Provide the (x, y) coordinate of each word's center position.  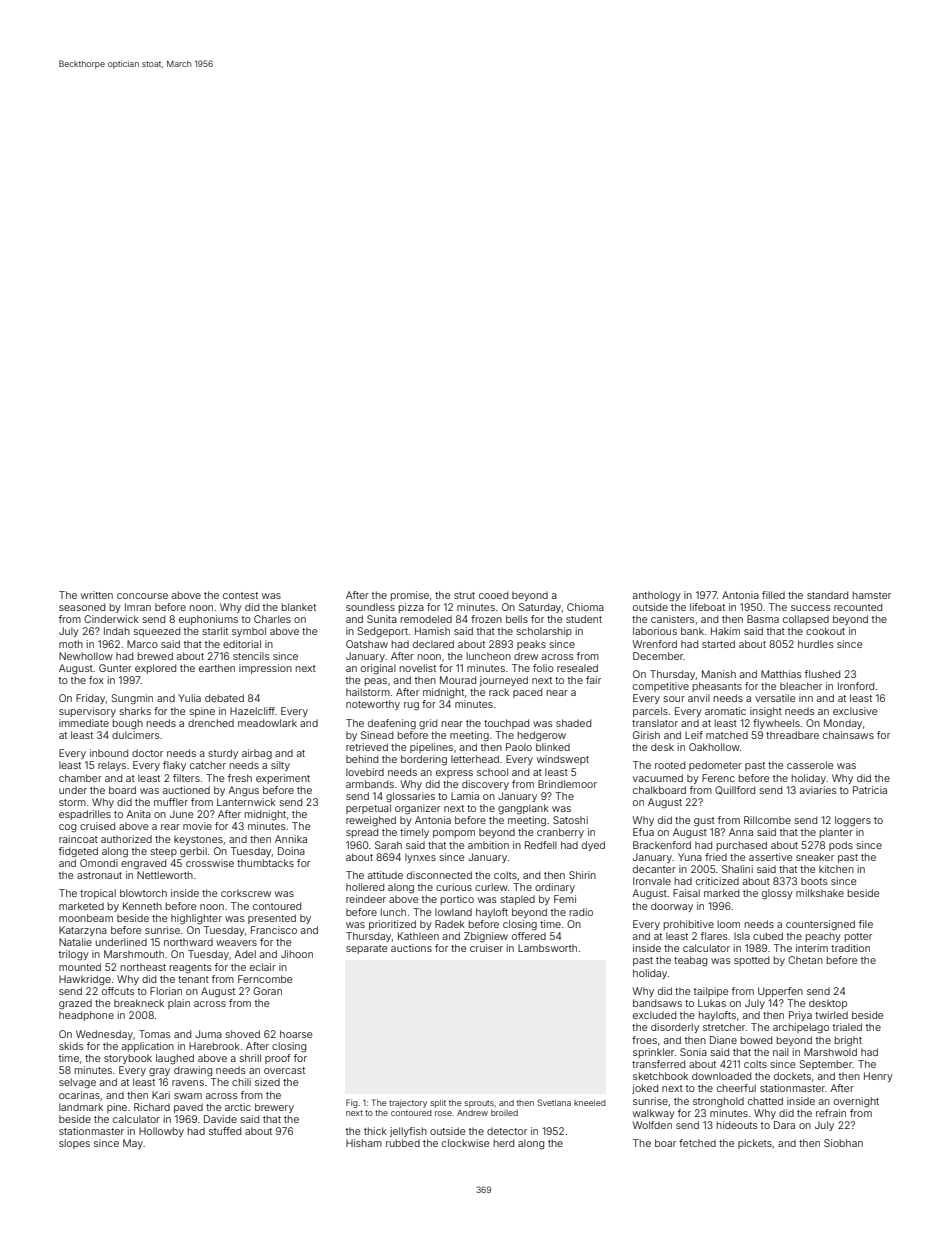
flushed (822, 674)
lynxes (420, 858)
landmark (81, 1107)
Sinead (377, 735)
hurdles (815, 644)
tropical (98, 894)
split (438, 1104)
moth (71, 644)
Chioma (585, 607)
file (866, 924)
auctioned (186, 790)
